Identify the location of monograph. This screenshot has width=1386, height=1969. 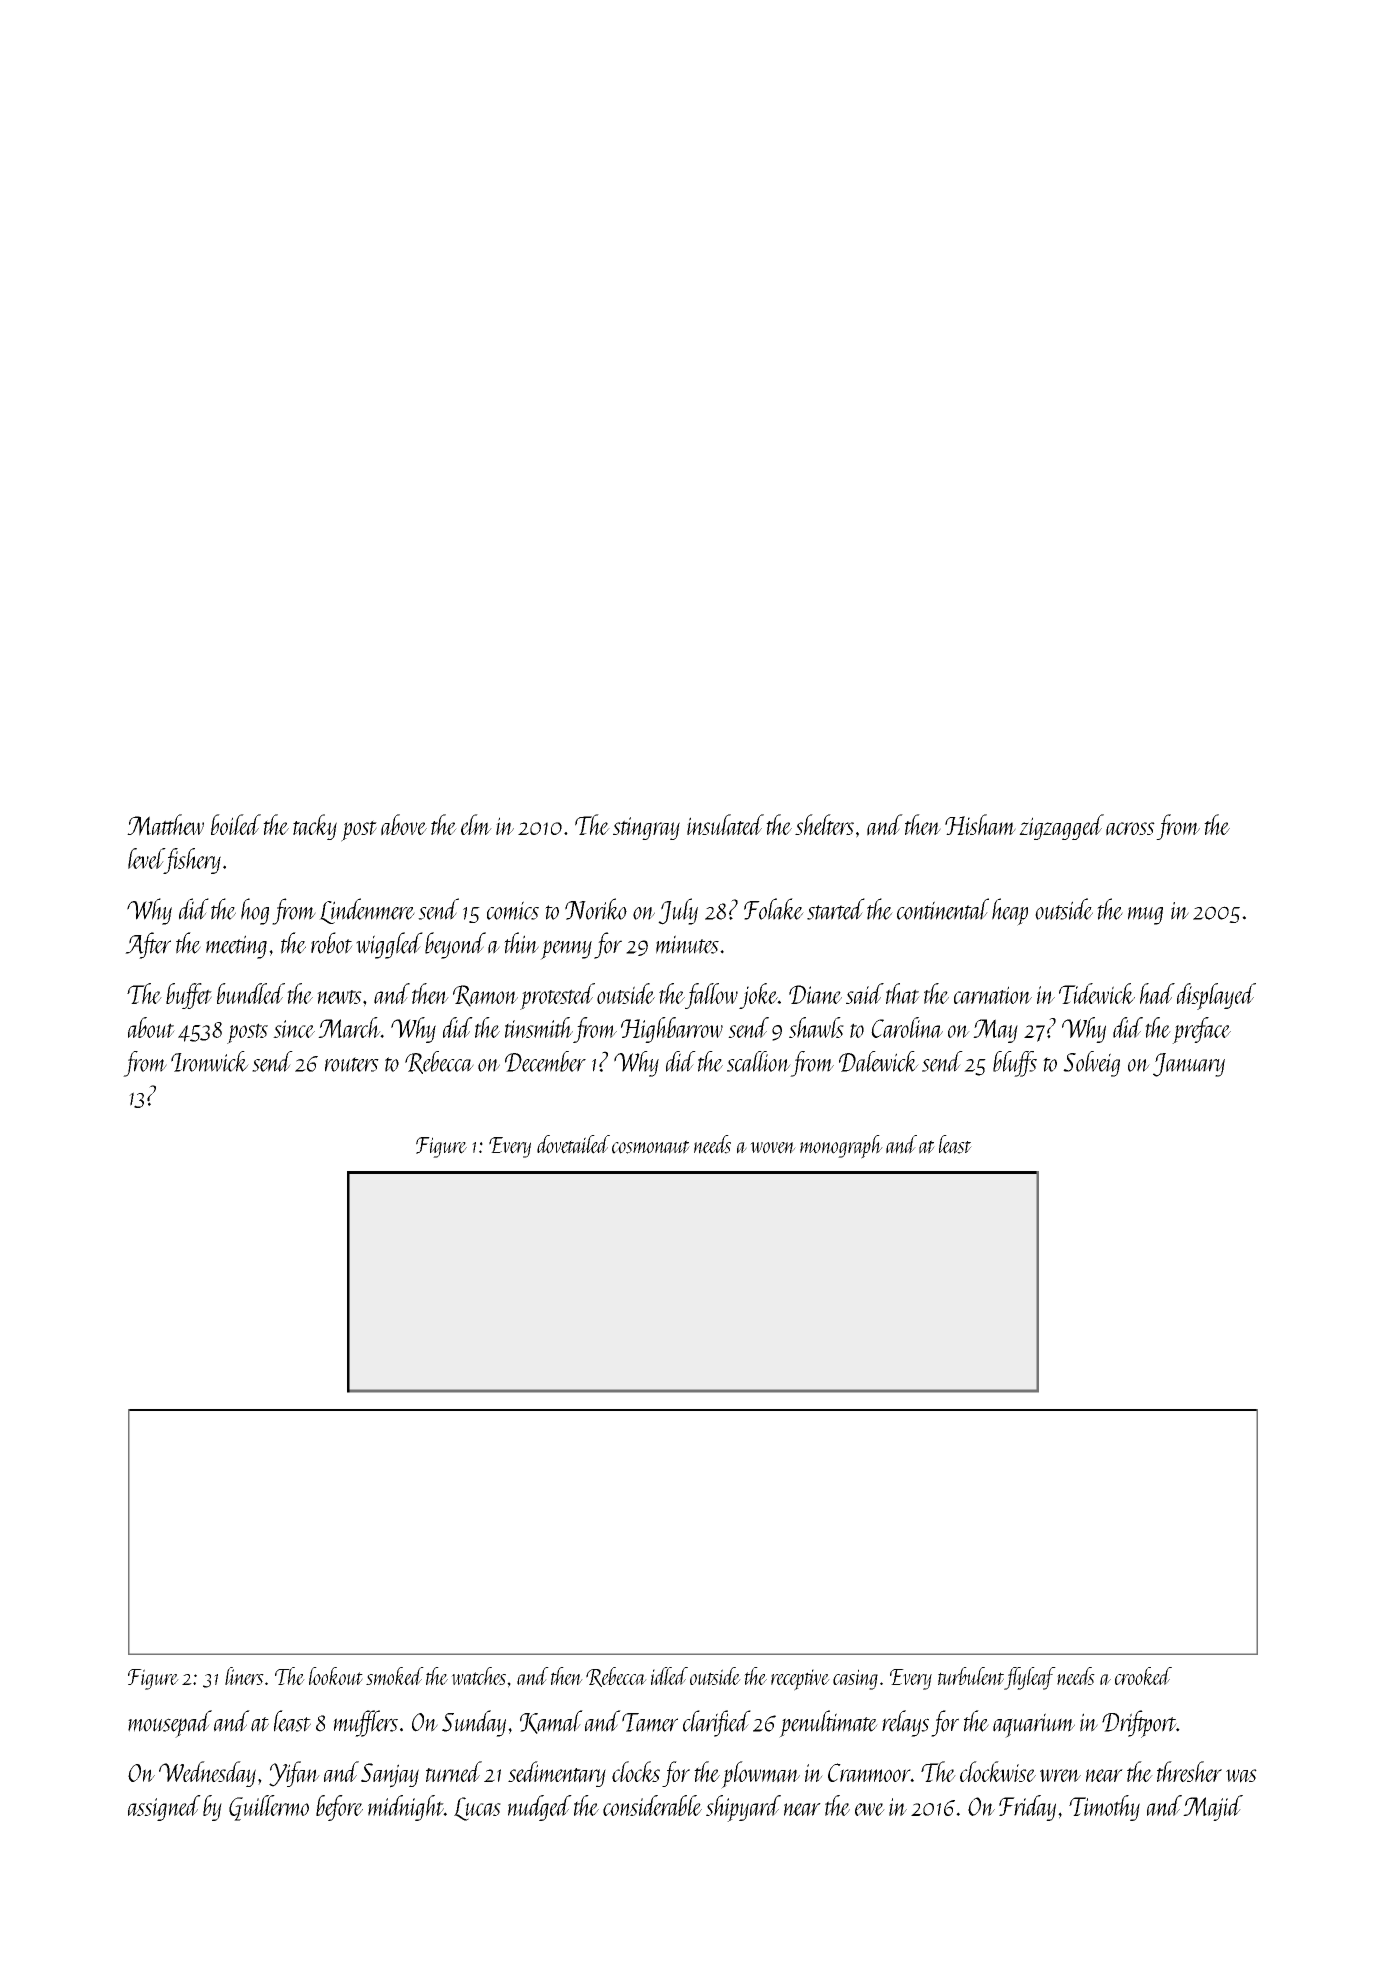
(841, 1147).
